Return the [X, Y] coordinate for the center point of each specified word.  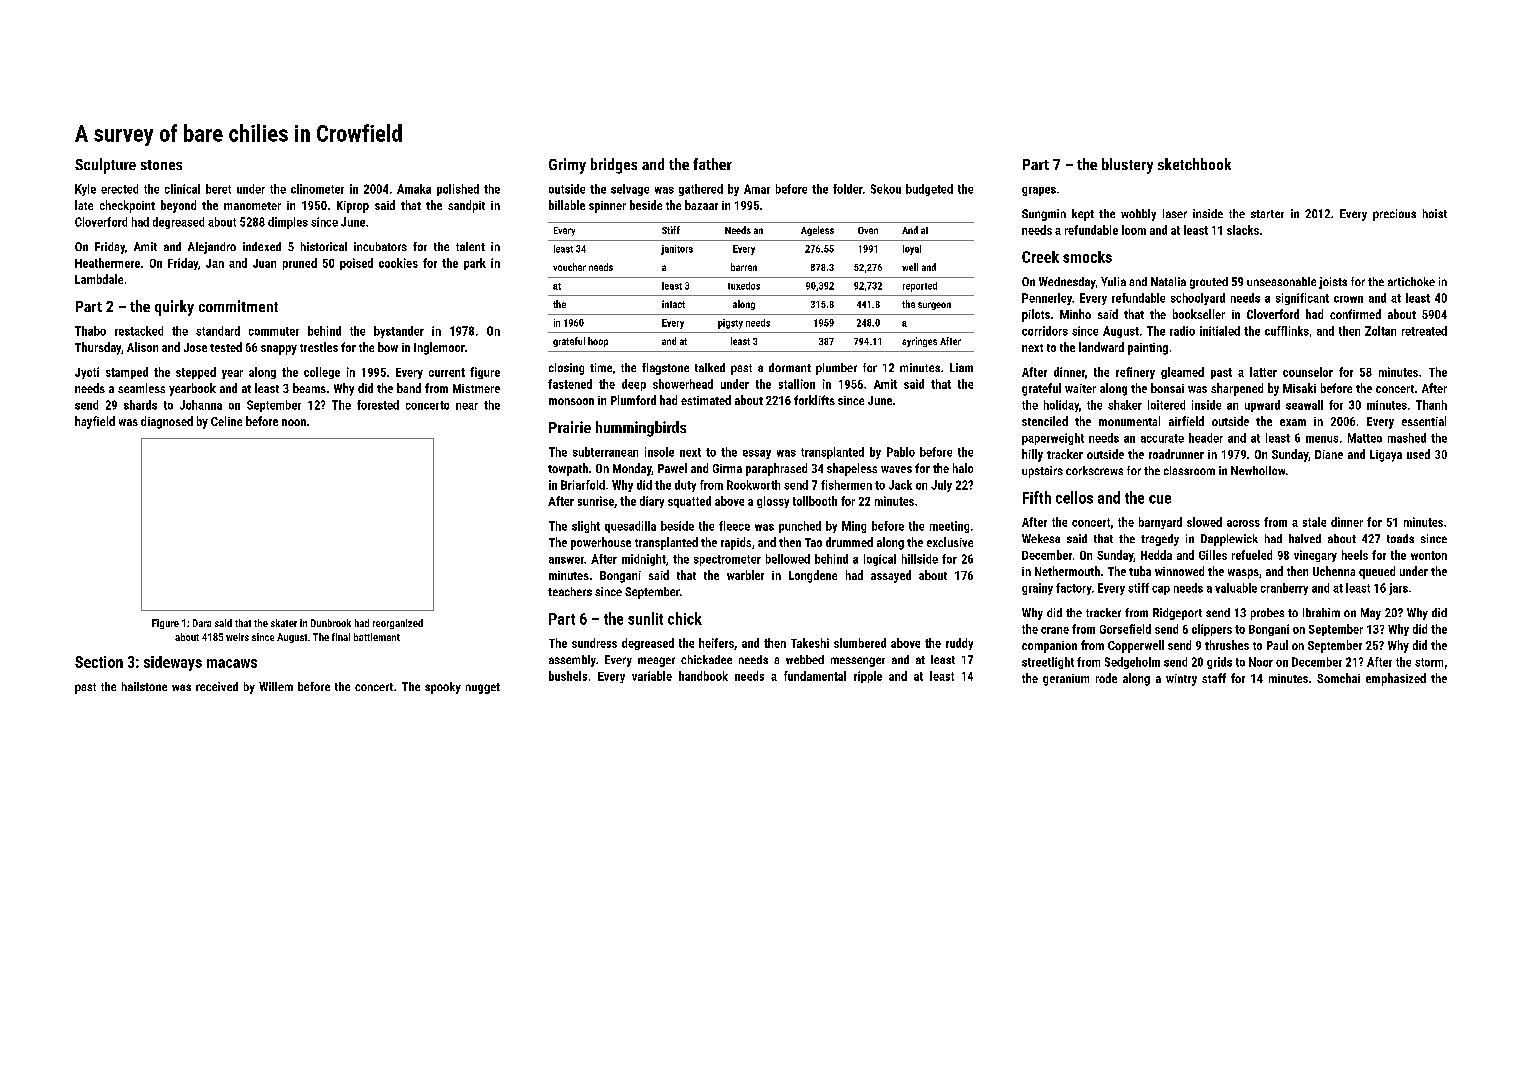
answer [566, 560]
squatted [689, 502]
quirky [174, 308]
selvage [630, 190]
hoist [1435, 213]
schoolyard [1198, 299]
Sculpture [105, 166]
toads [1400, 538]
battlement [377, 637]
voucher [569, 267]
